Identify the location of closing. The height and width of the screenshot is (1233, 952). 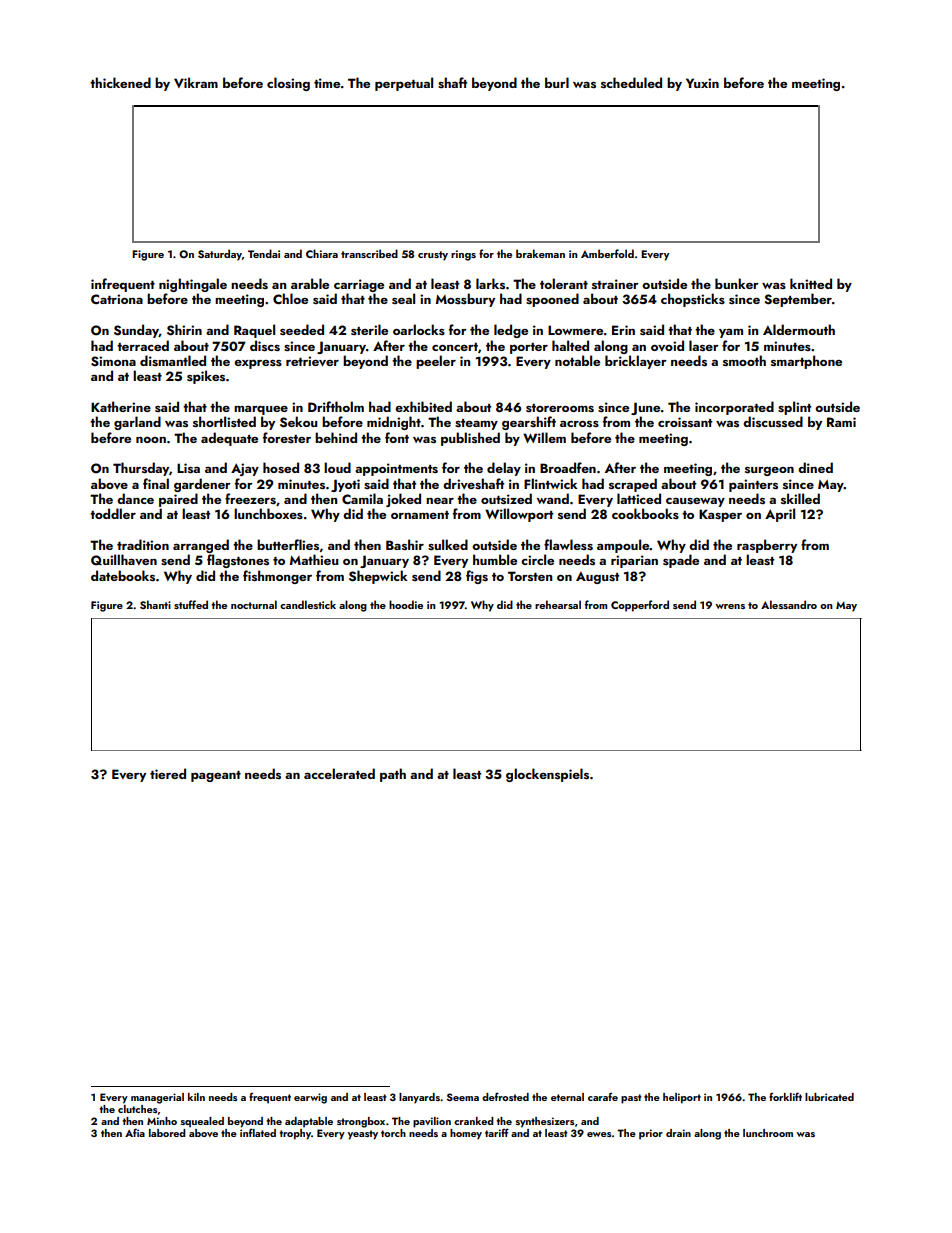
(288, 84).
